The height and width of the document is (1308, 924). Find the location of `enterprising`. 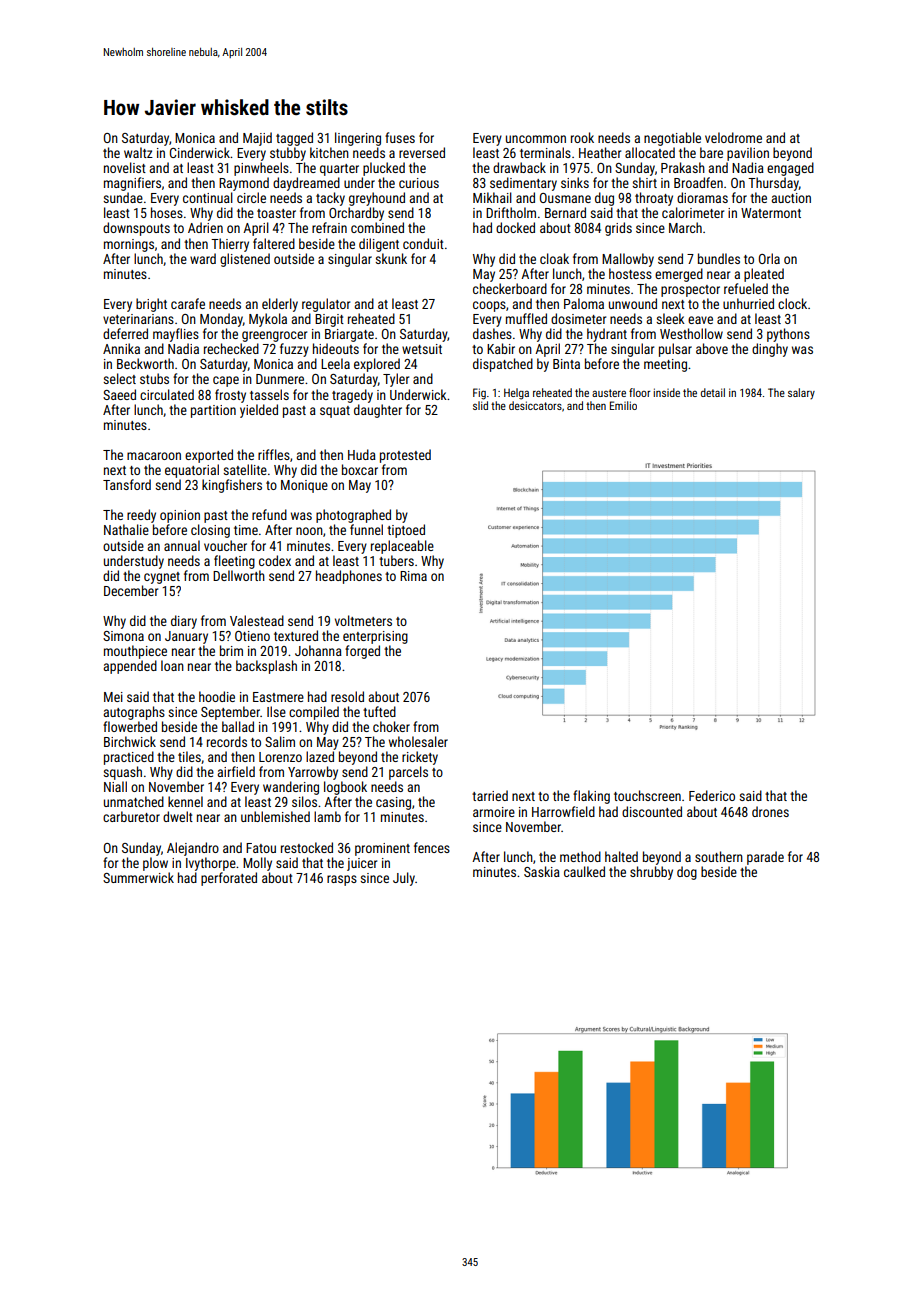

enterprising is located at coordinates (375, 637).
